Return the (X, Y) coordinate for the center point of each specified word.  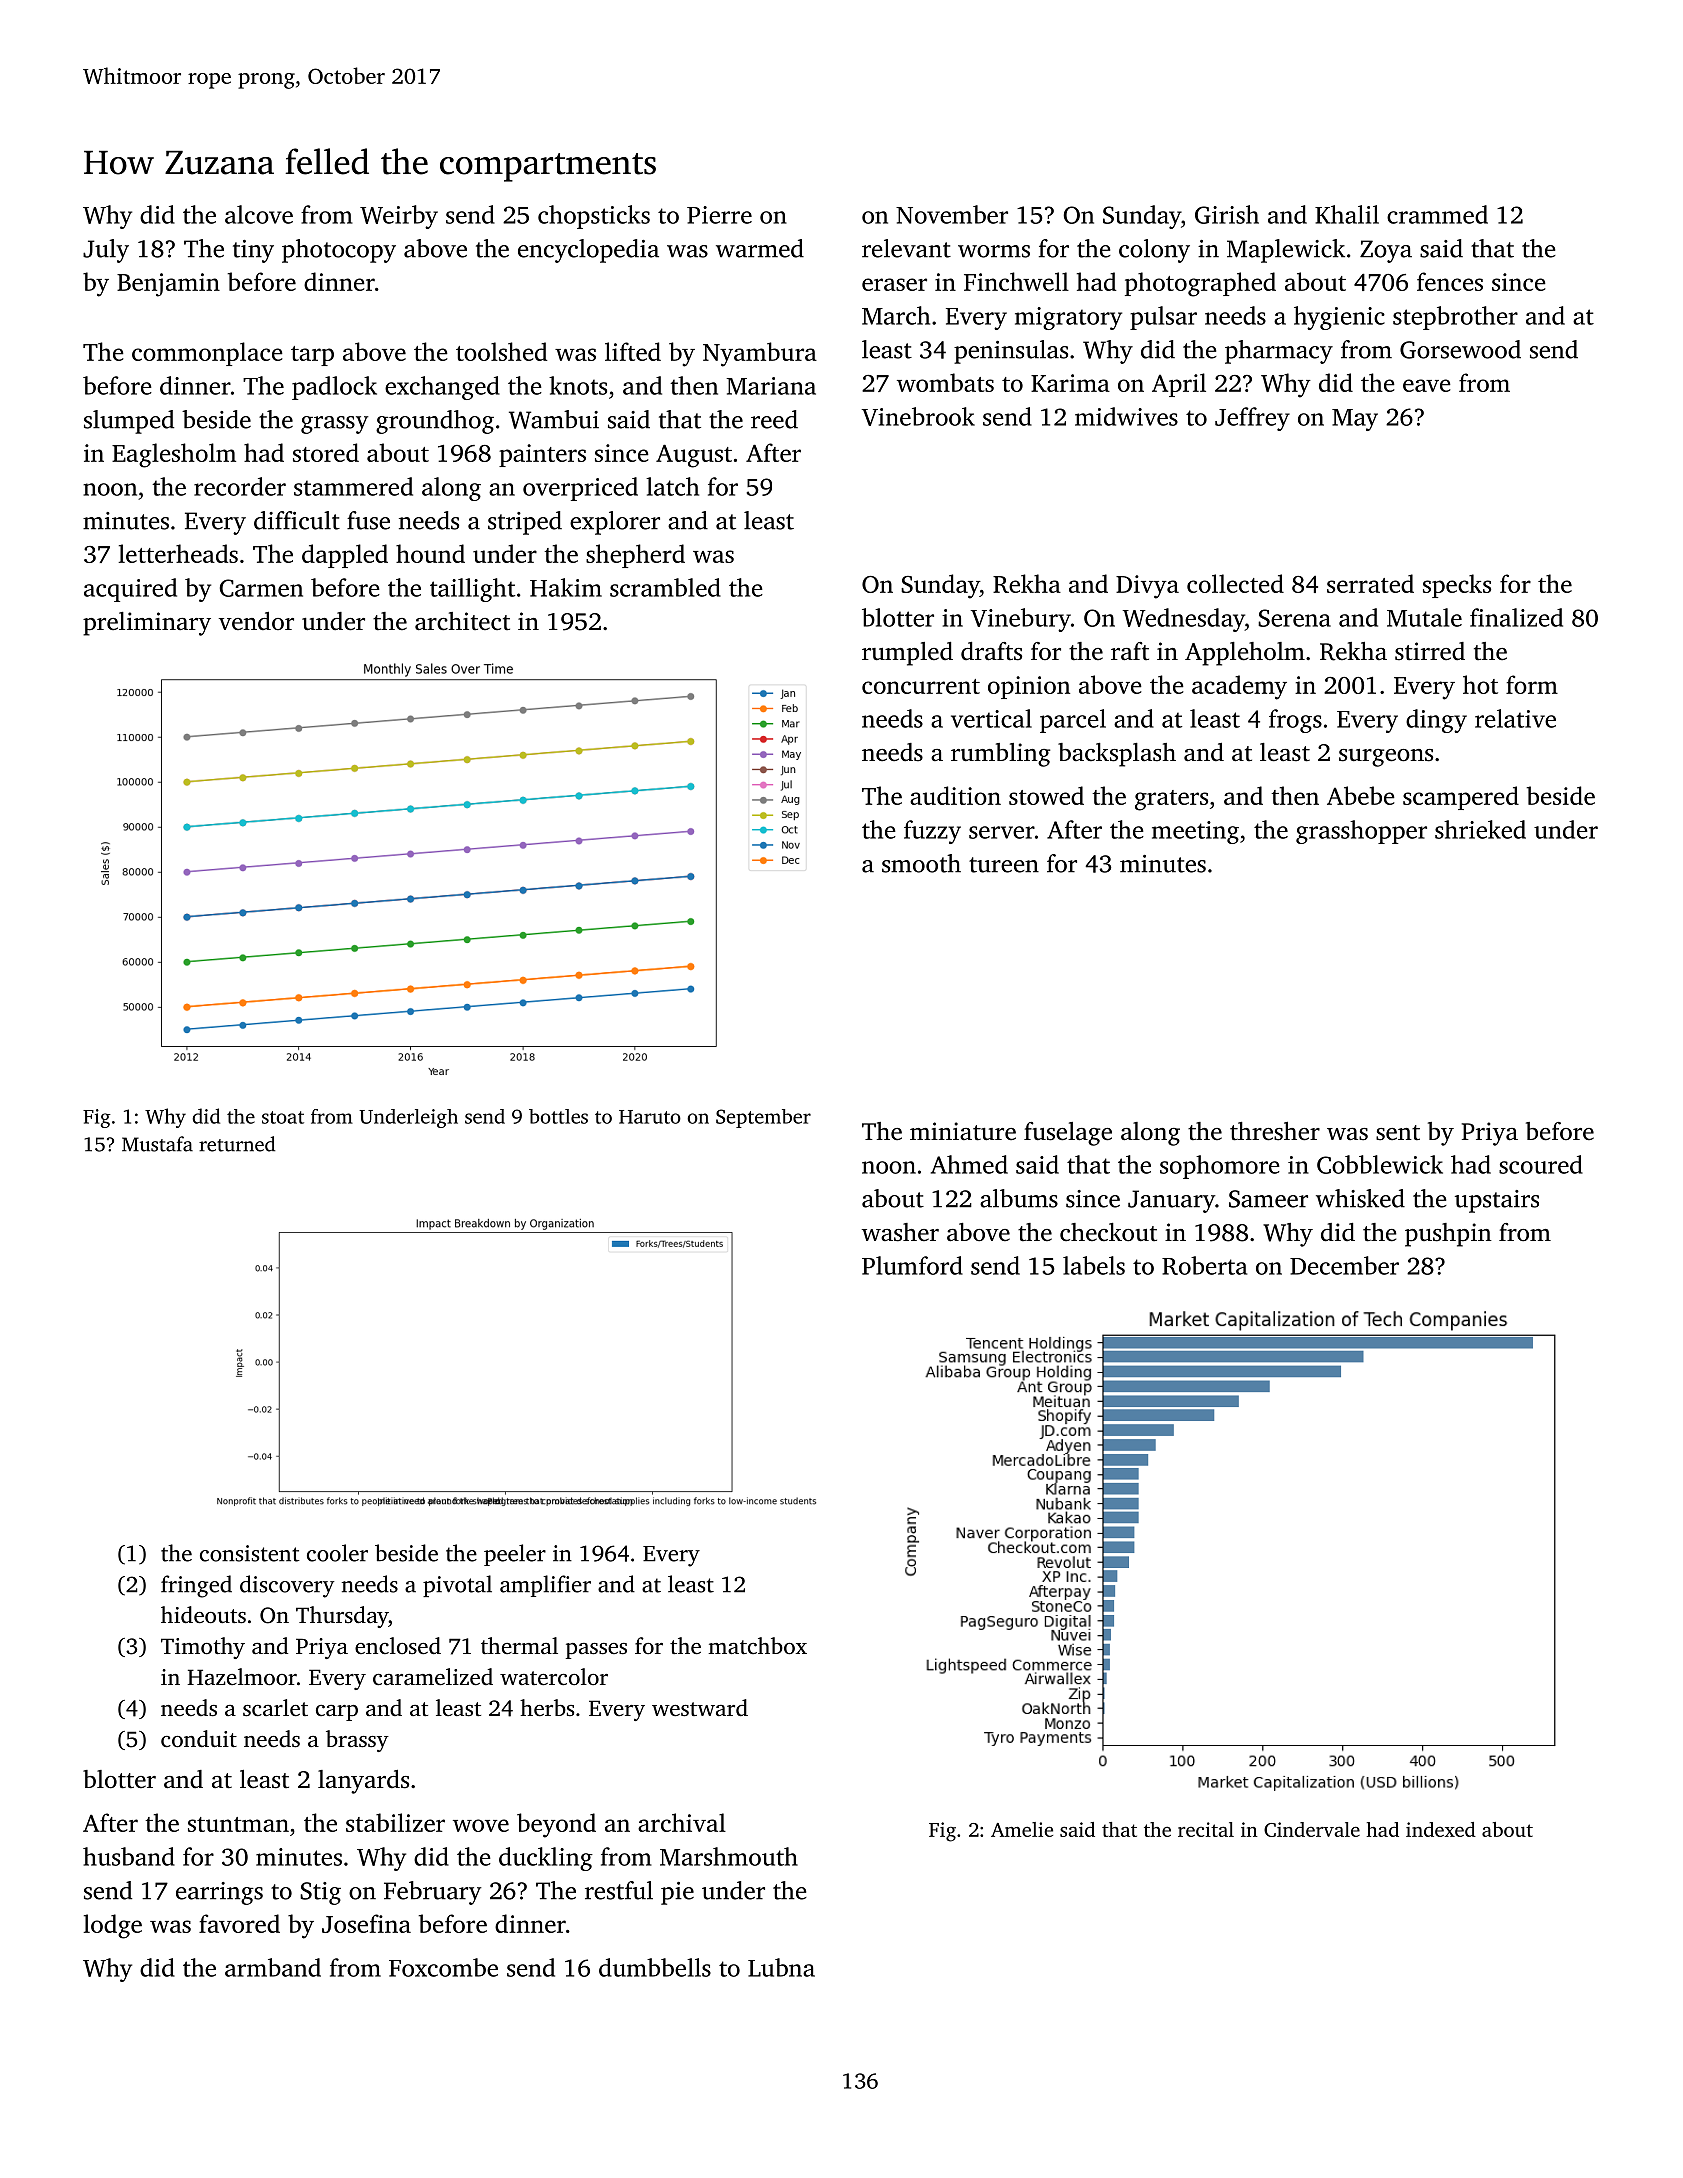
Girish (1227, 214)
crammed (1437, 214)
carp (337, 1713)
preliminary (147, 624)
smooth (921, 863)
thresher (1275, 1131)
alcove (259, 214)
